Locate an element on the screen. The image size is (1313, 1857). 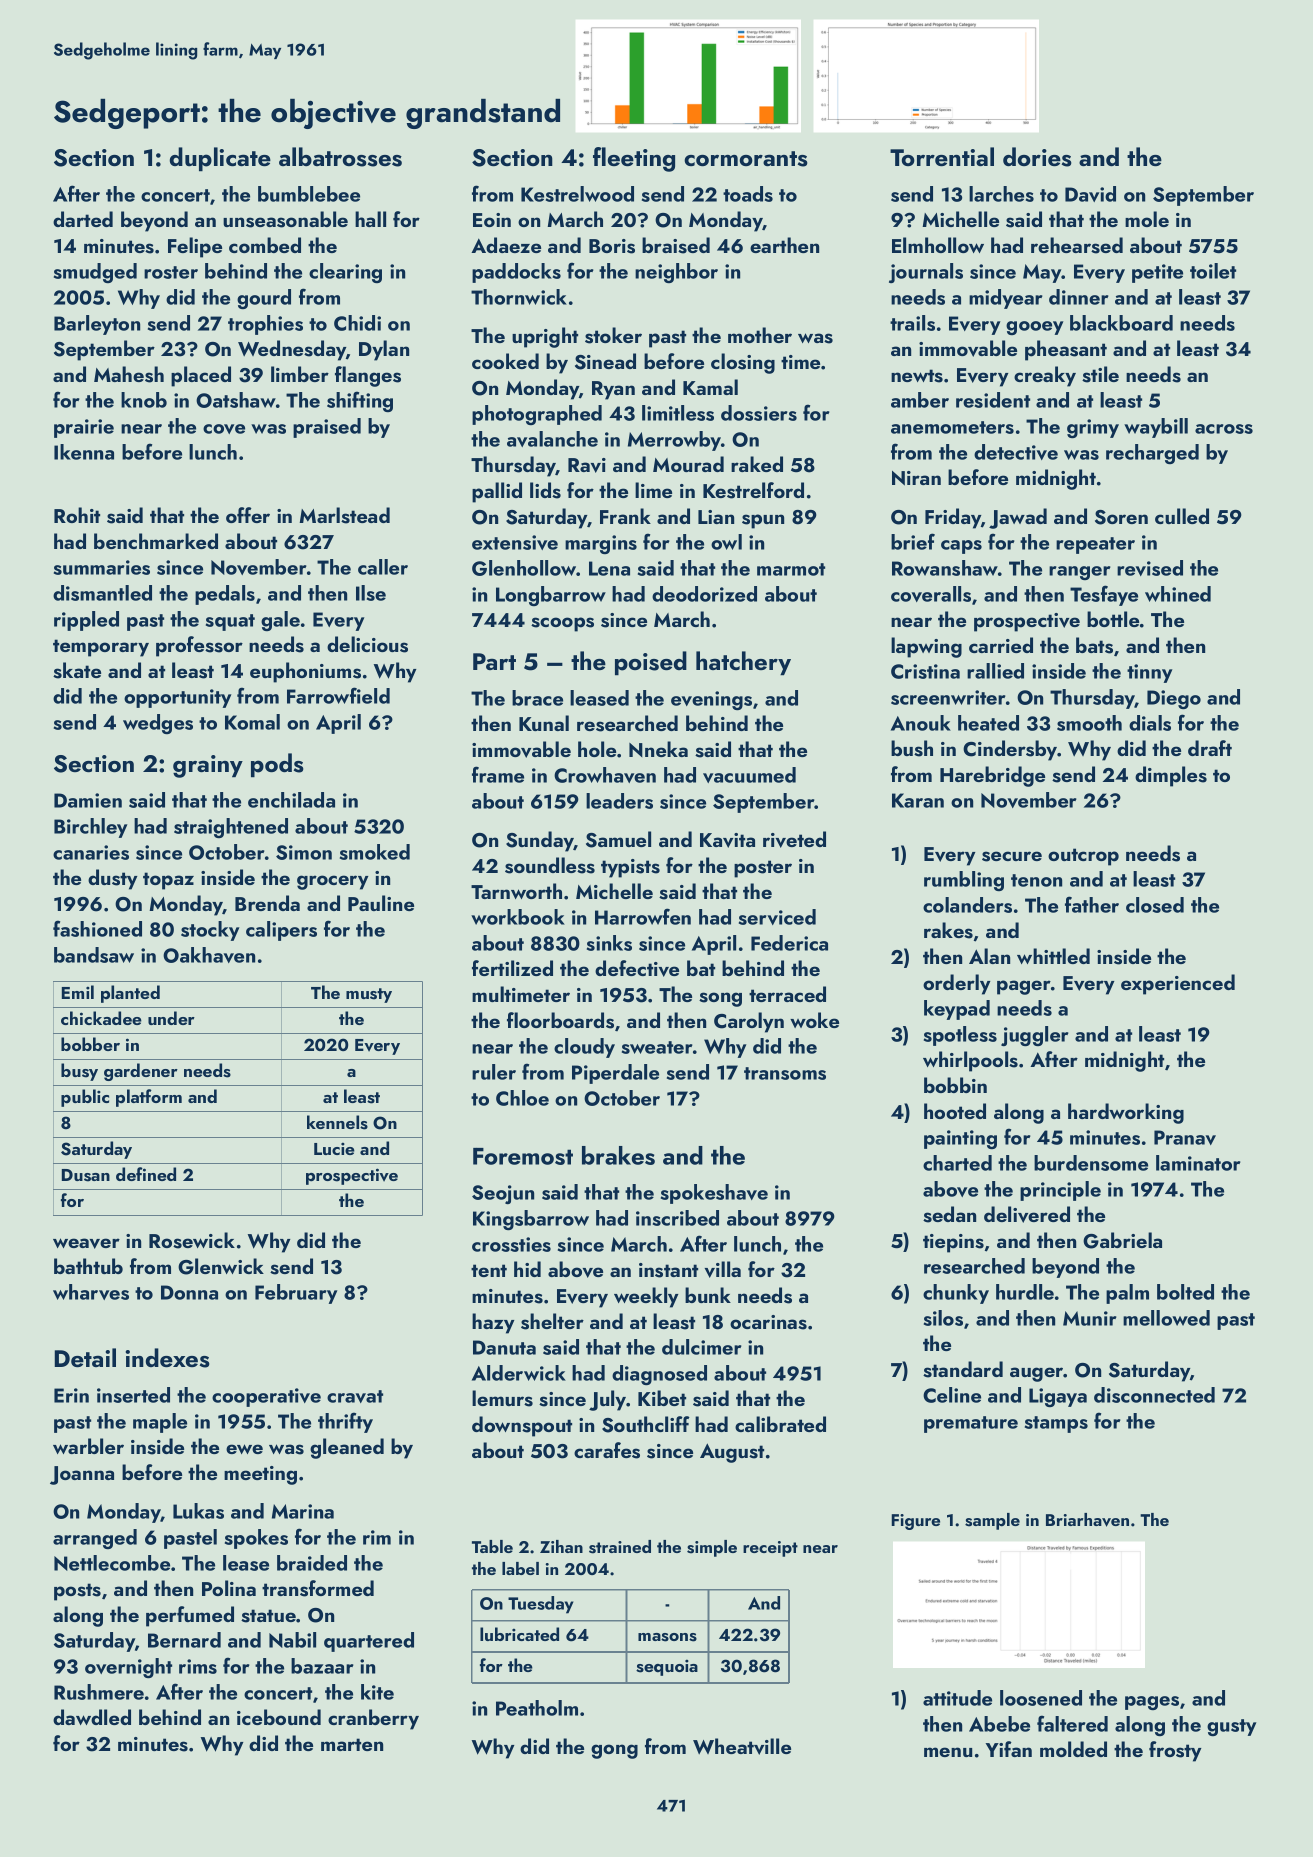
mother is located at coordinates (760, 335).
